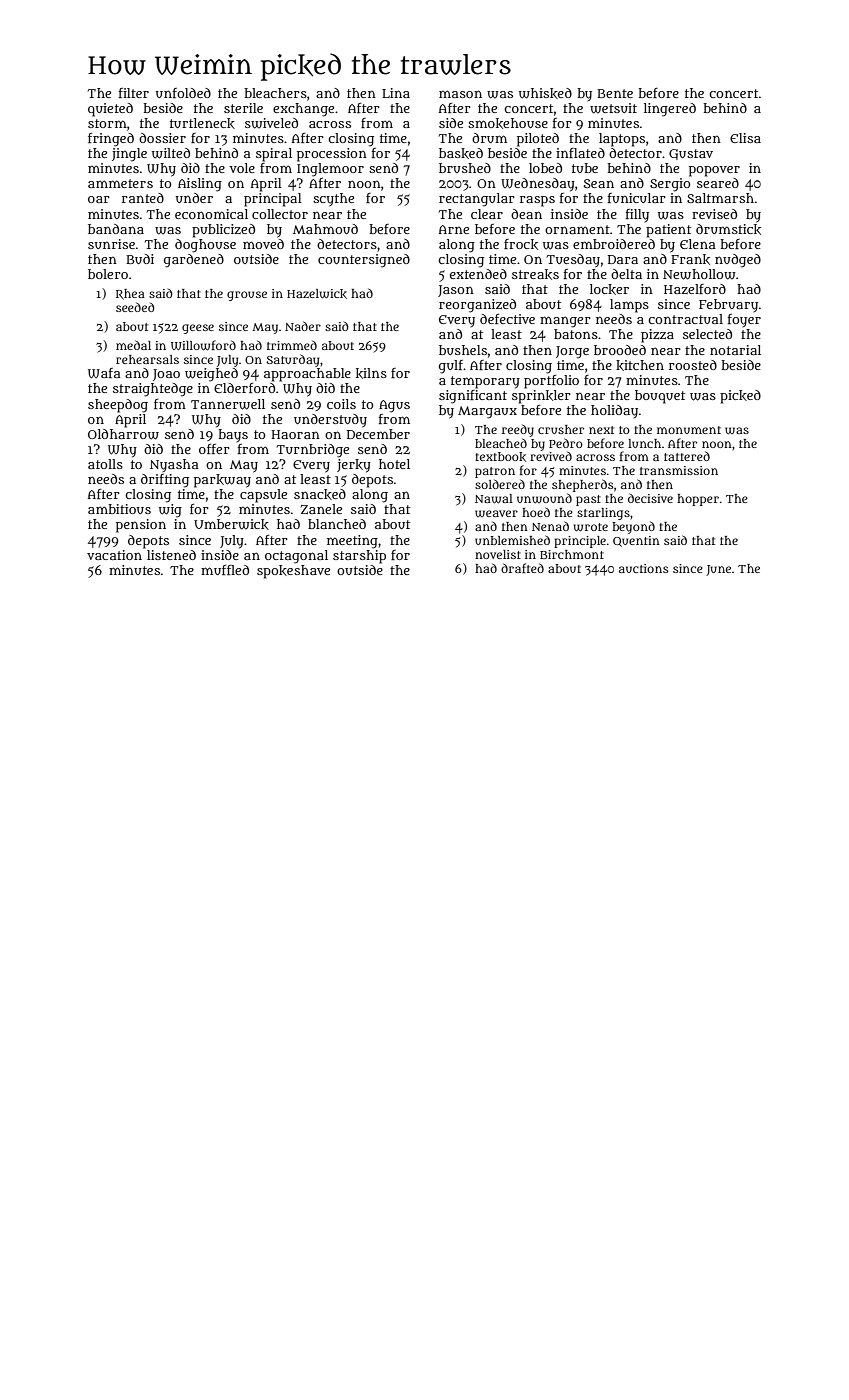 The width and height of the screenshot is (849, 1400). What do you see at coordinates (714, 214) in the screenshot?
I see `revised` at bounding box center [714, 214].
